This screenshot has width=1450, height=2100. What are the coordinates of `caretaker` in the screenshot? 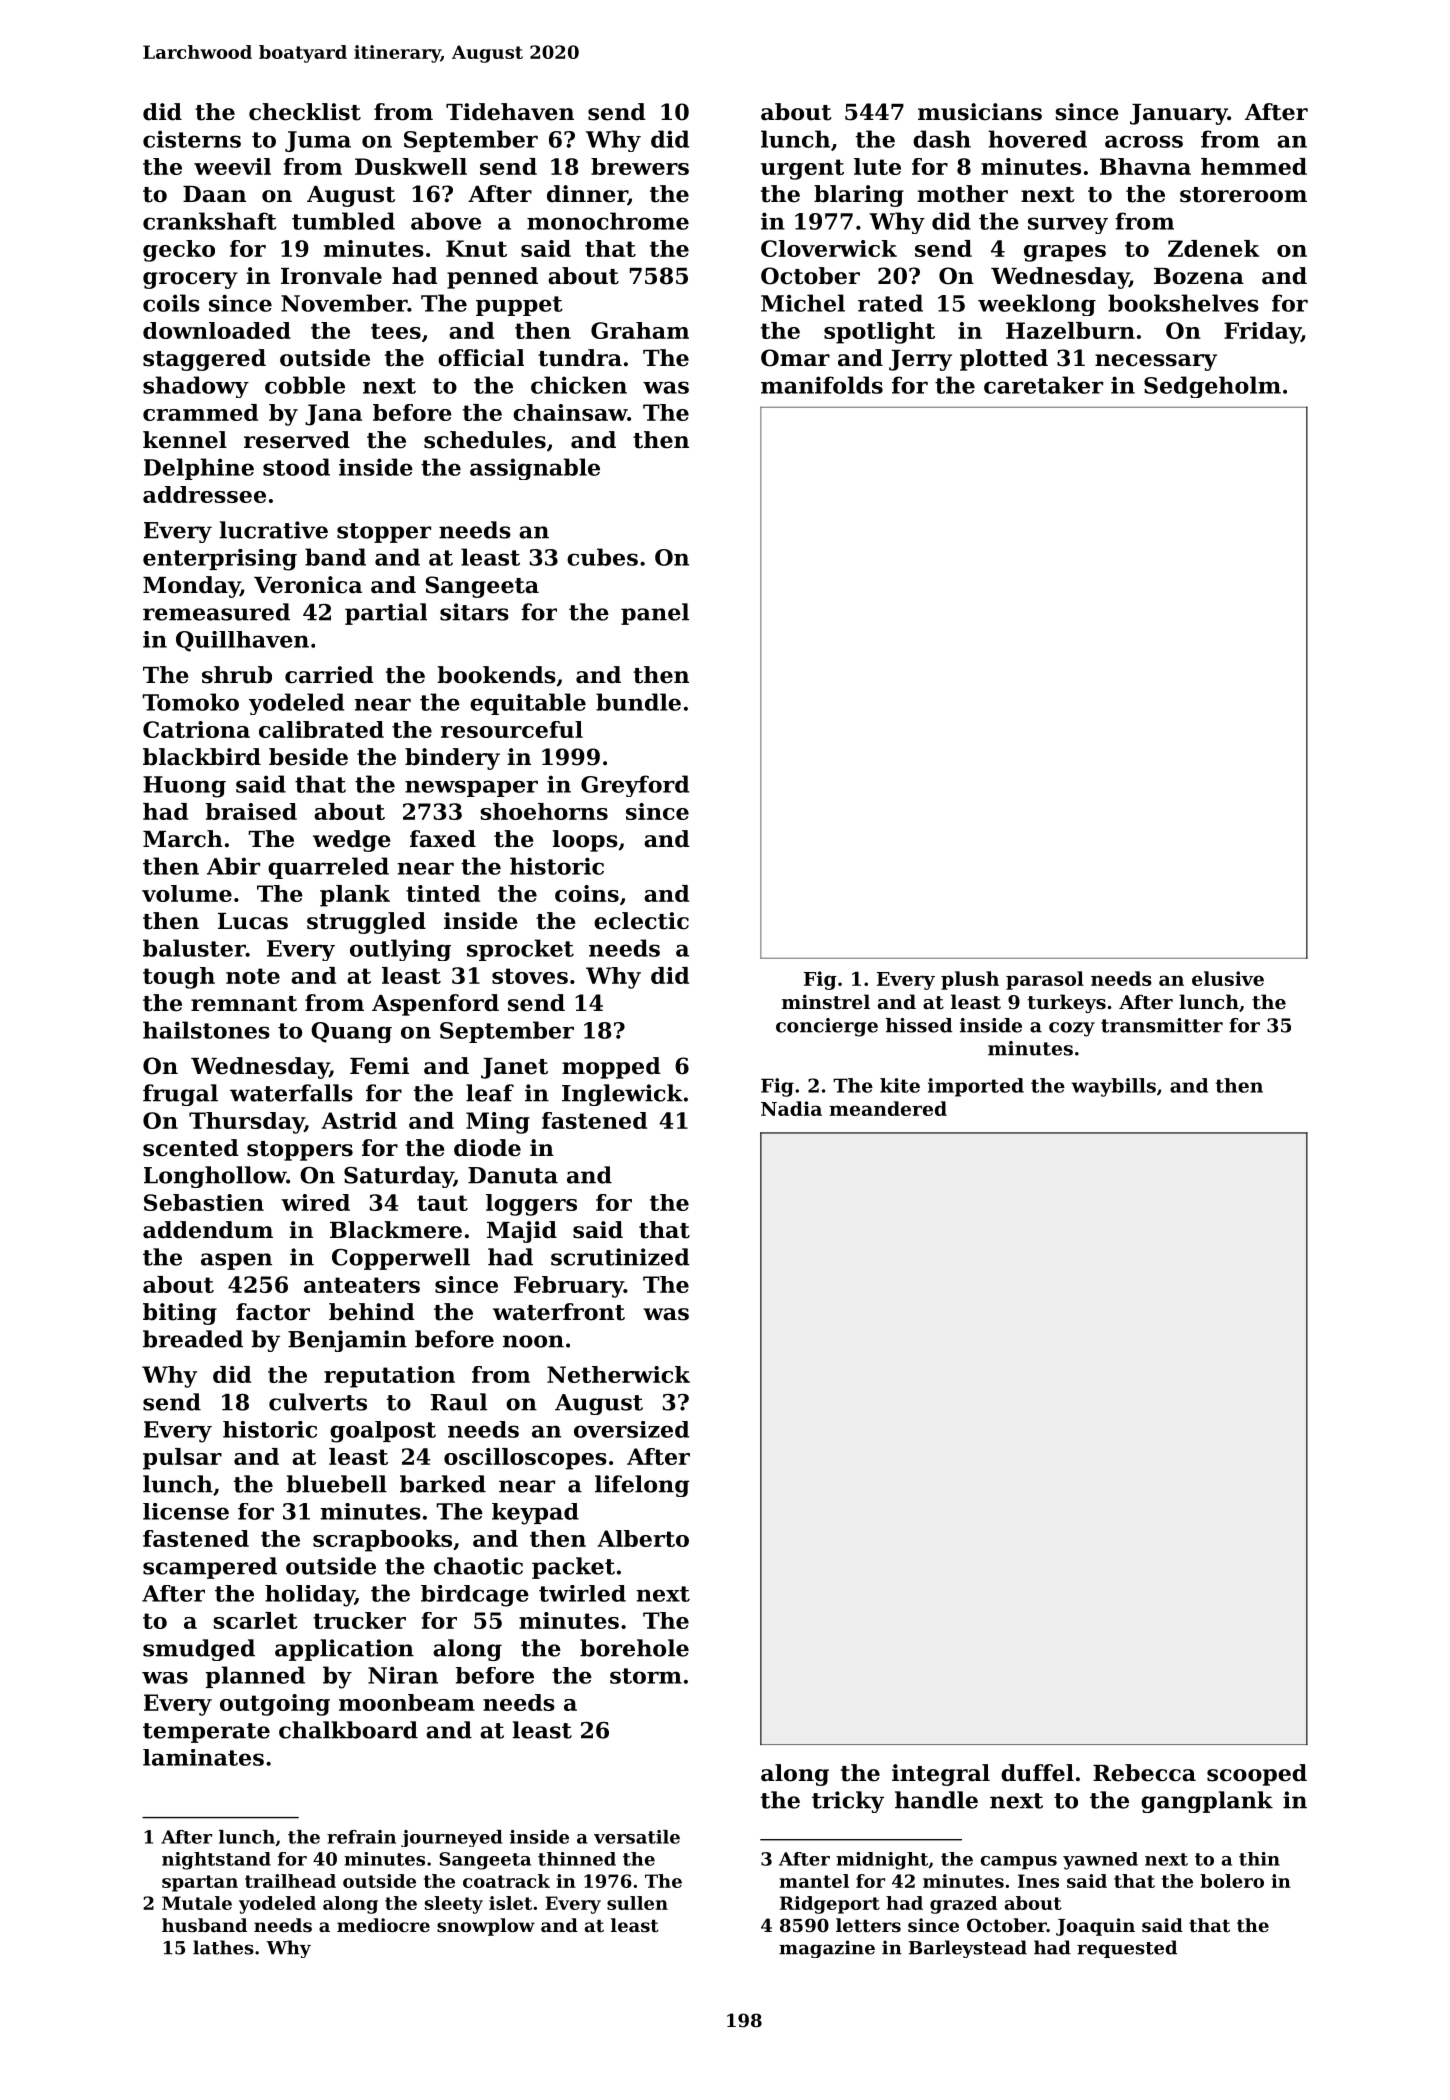 It's located at (1043, 385).
